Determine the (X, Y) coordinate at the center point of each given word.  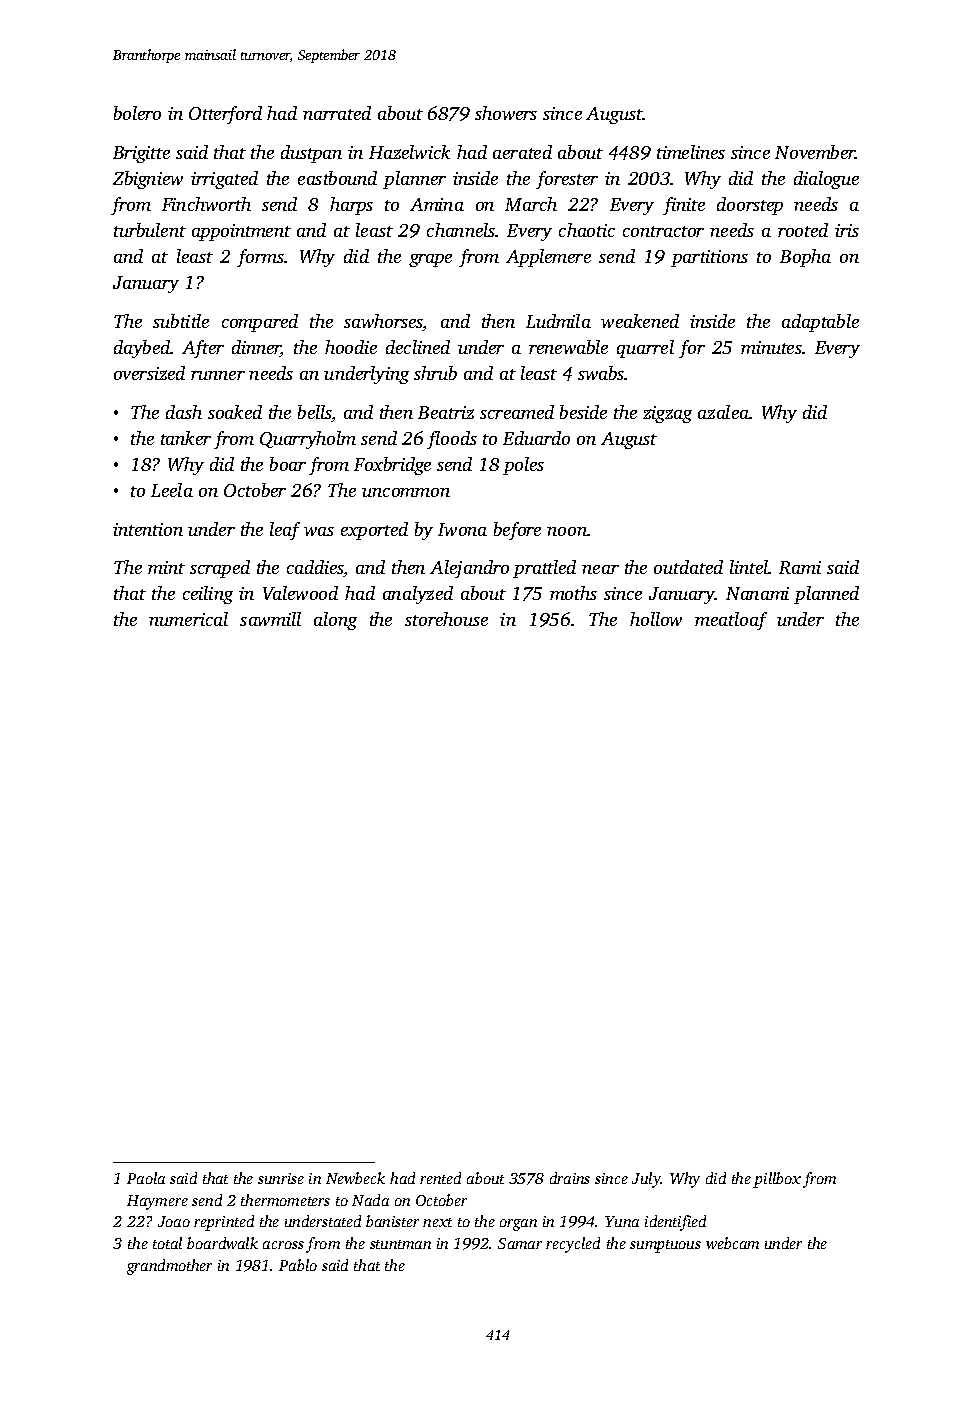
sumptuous (665, 1246)
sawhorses (383, 322)
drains (570, 1178)
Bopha (805, 258)
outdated (688, 567)
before (517, 531)
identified (675, 1223)
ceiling (208, 595)
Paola (146, 1178)
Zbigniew (148, 180)
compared (260, 323)
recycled (573, 1245)
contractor (663, 231)
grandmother (169, 1267)
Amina (437, 204)
